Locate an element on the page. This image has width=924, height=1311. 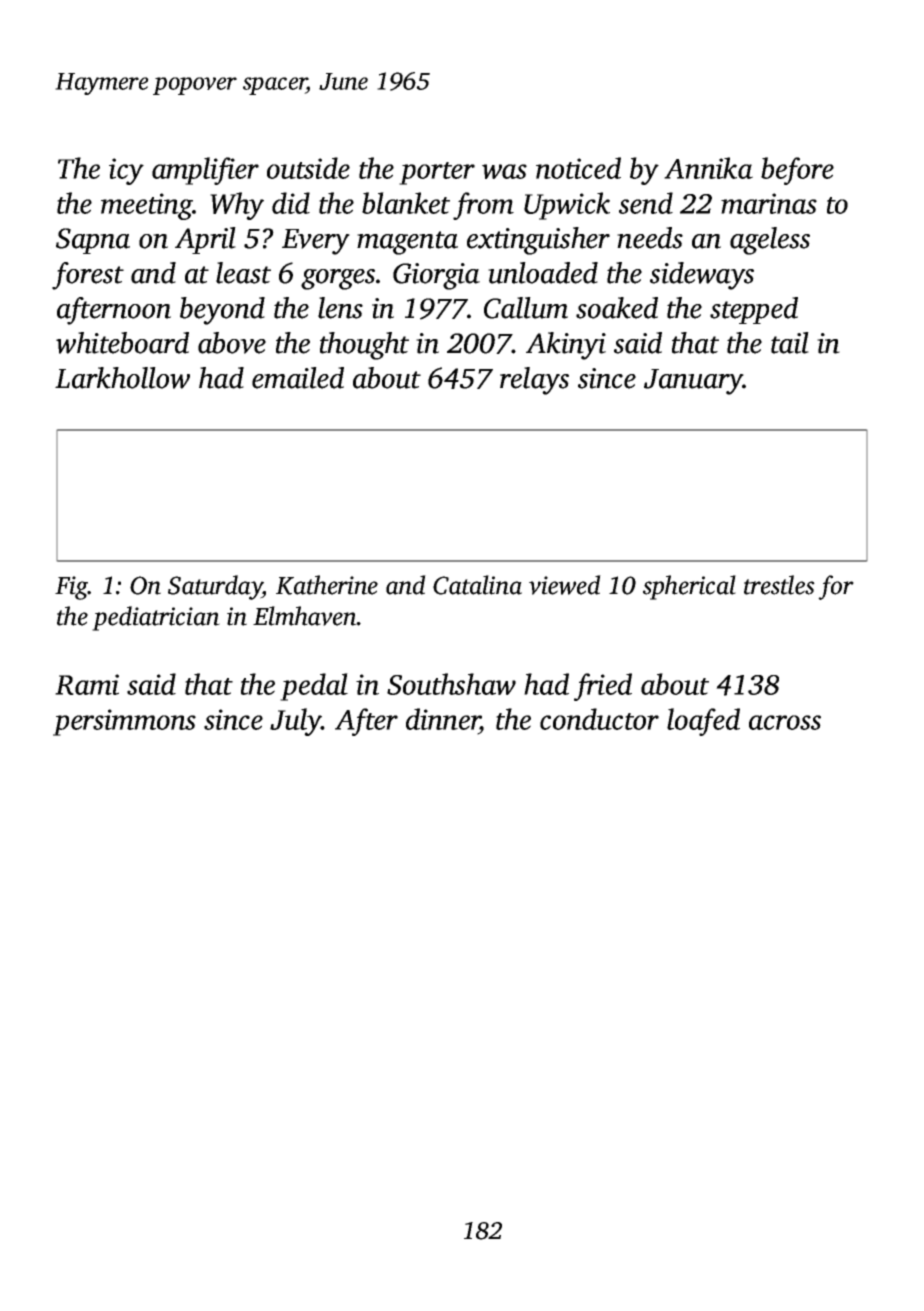
marinas is located at coordinates (769, 203).
